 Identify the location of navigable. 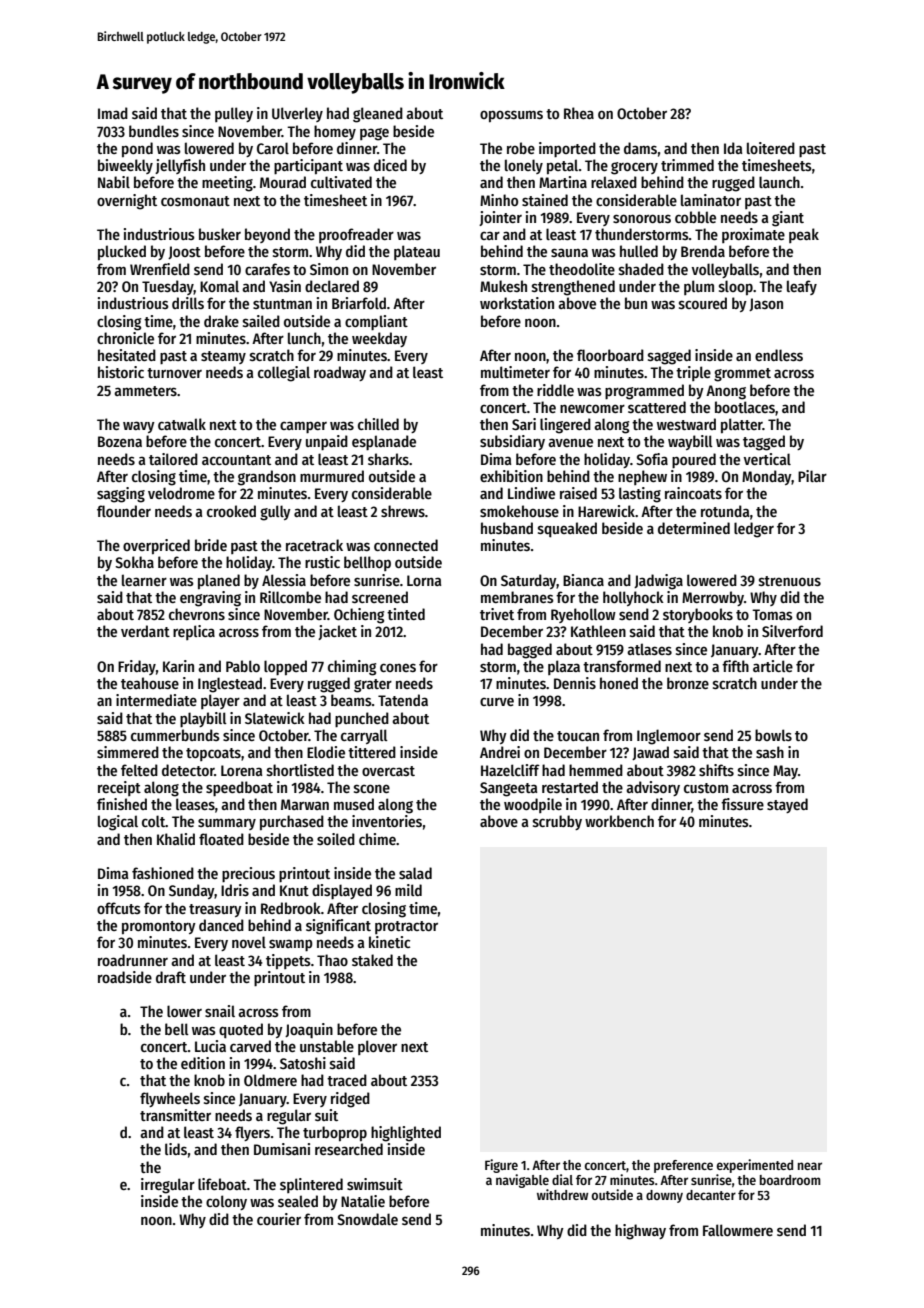
(522, 1181).
